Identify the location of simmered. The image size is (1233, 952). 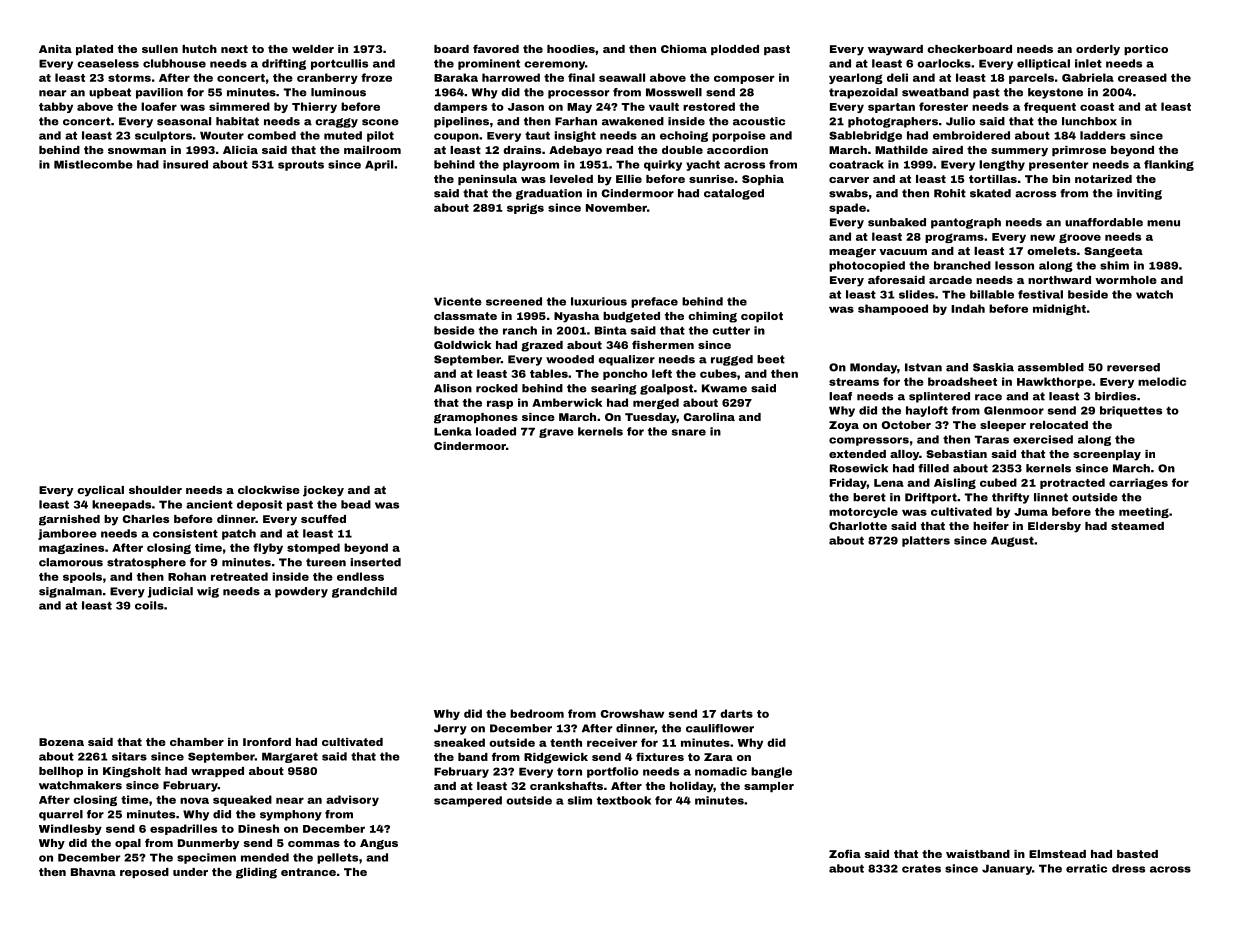
(239, 106).
